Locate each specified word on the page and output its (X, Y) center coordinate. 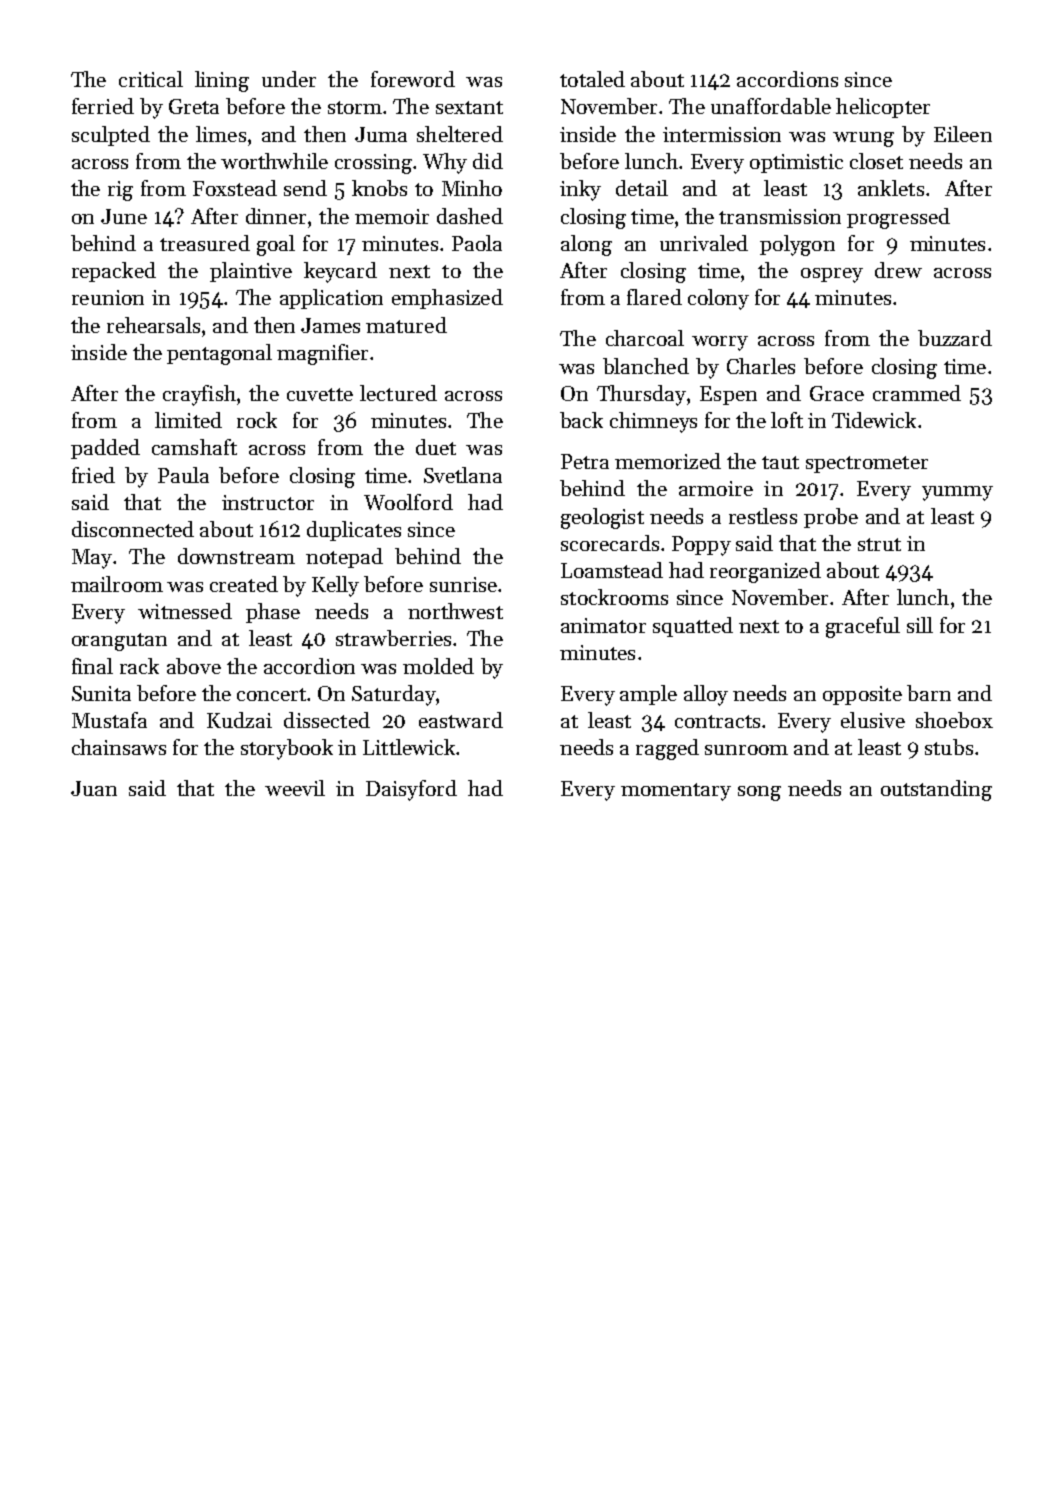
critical (151, 79)
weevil (295, 788)
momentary (676, 792)
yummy (957, 493)
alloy (706, 695)
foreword (413, 79)
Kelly (335, 586)
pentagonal (219, 354)
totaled (592, 79)
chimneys (653, 422)
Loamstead (612, 570)
